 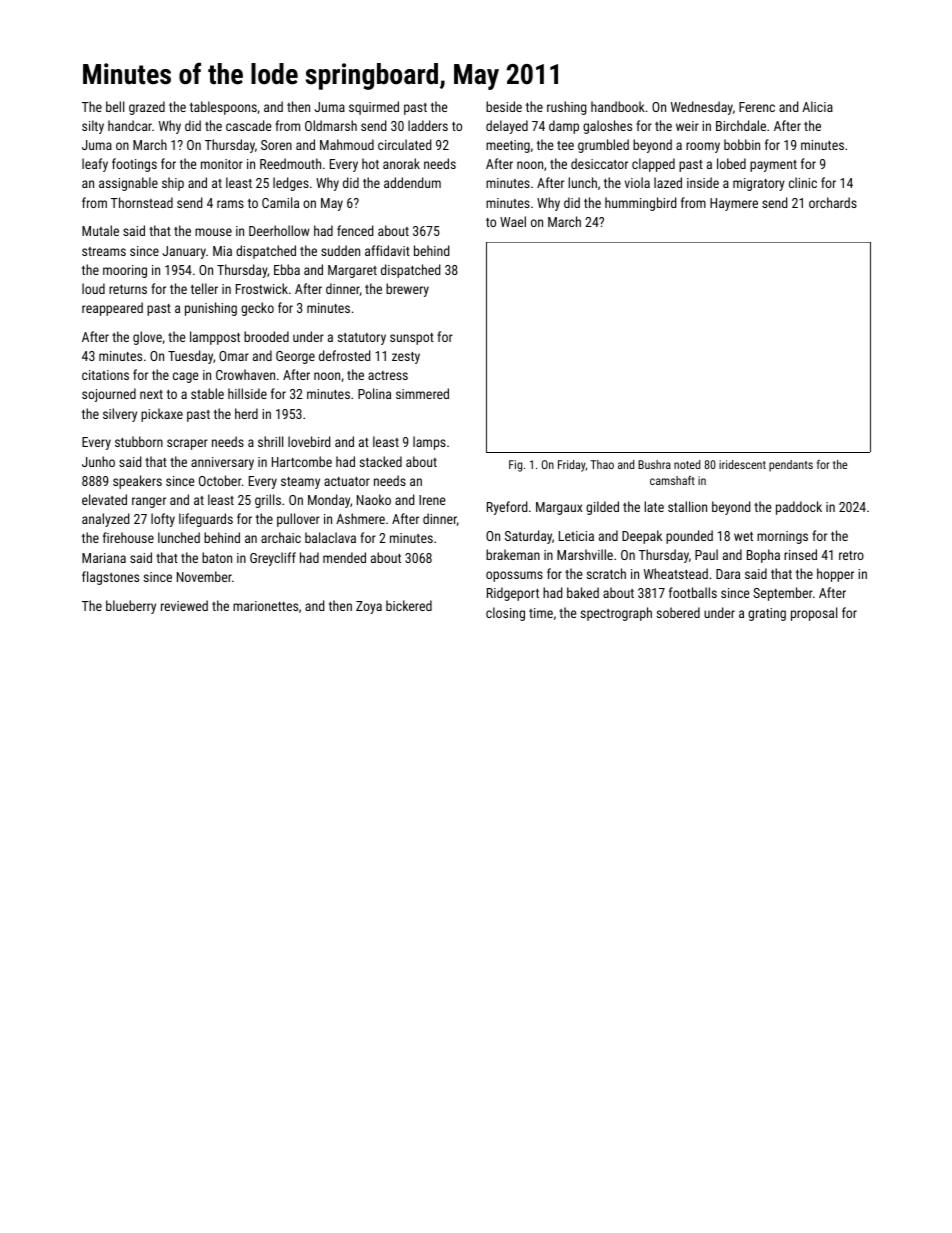 I want to click on Ridgeport, so click(x=513, y=594).
